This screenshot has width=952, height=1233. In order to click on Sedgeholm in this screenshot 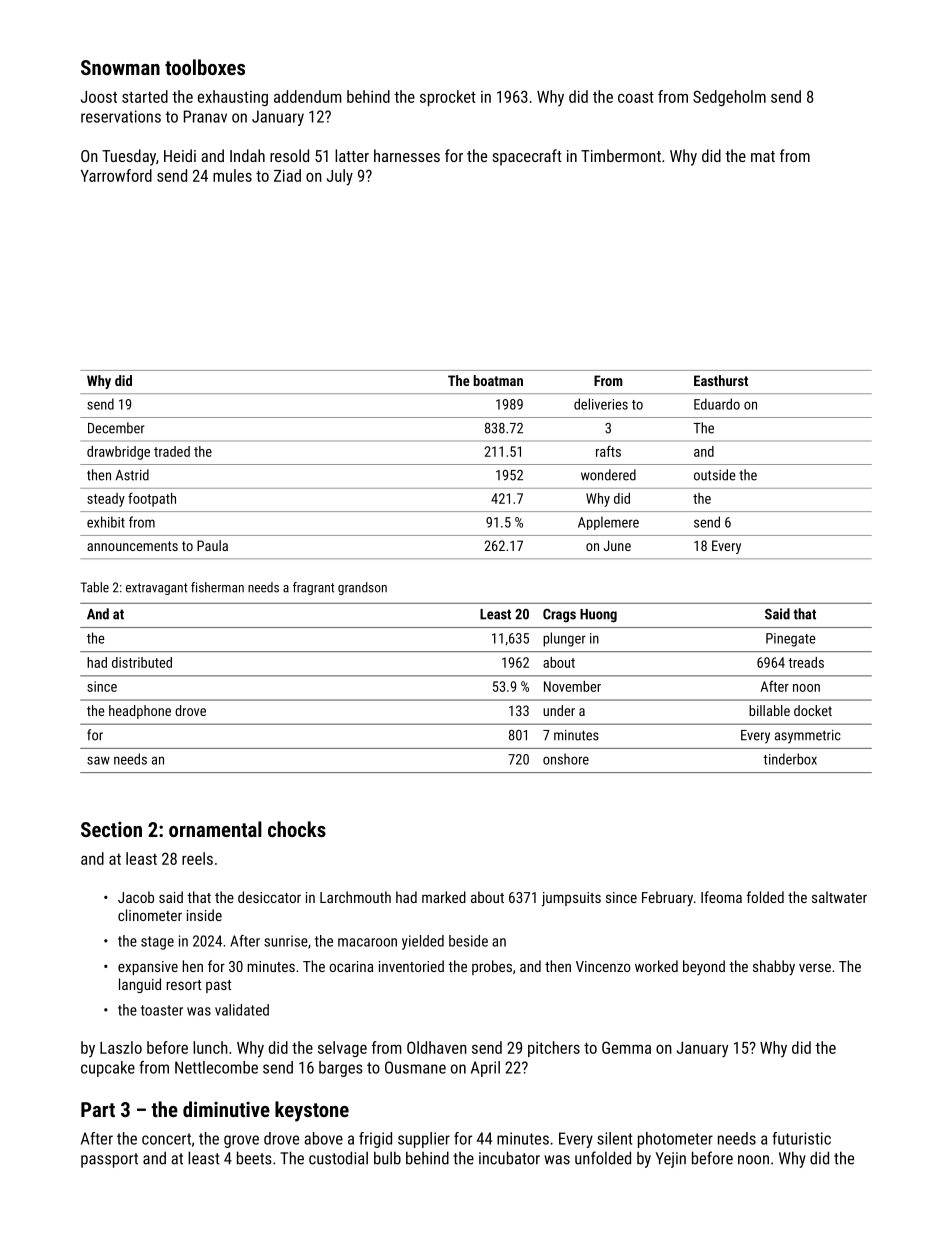, I will do `click(729, 98)`.
